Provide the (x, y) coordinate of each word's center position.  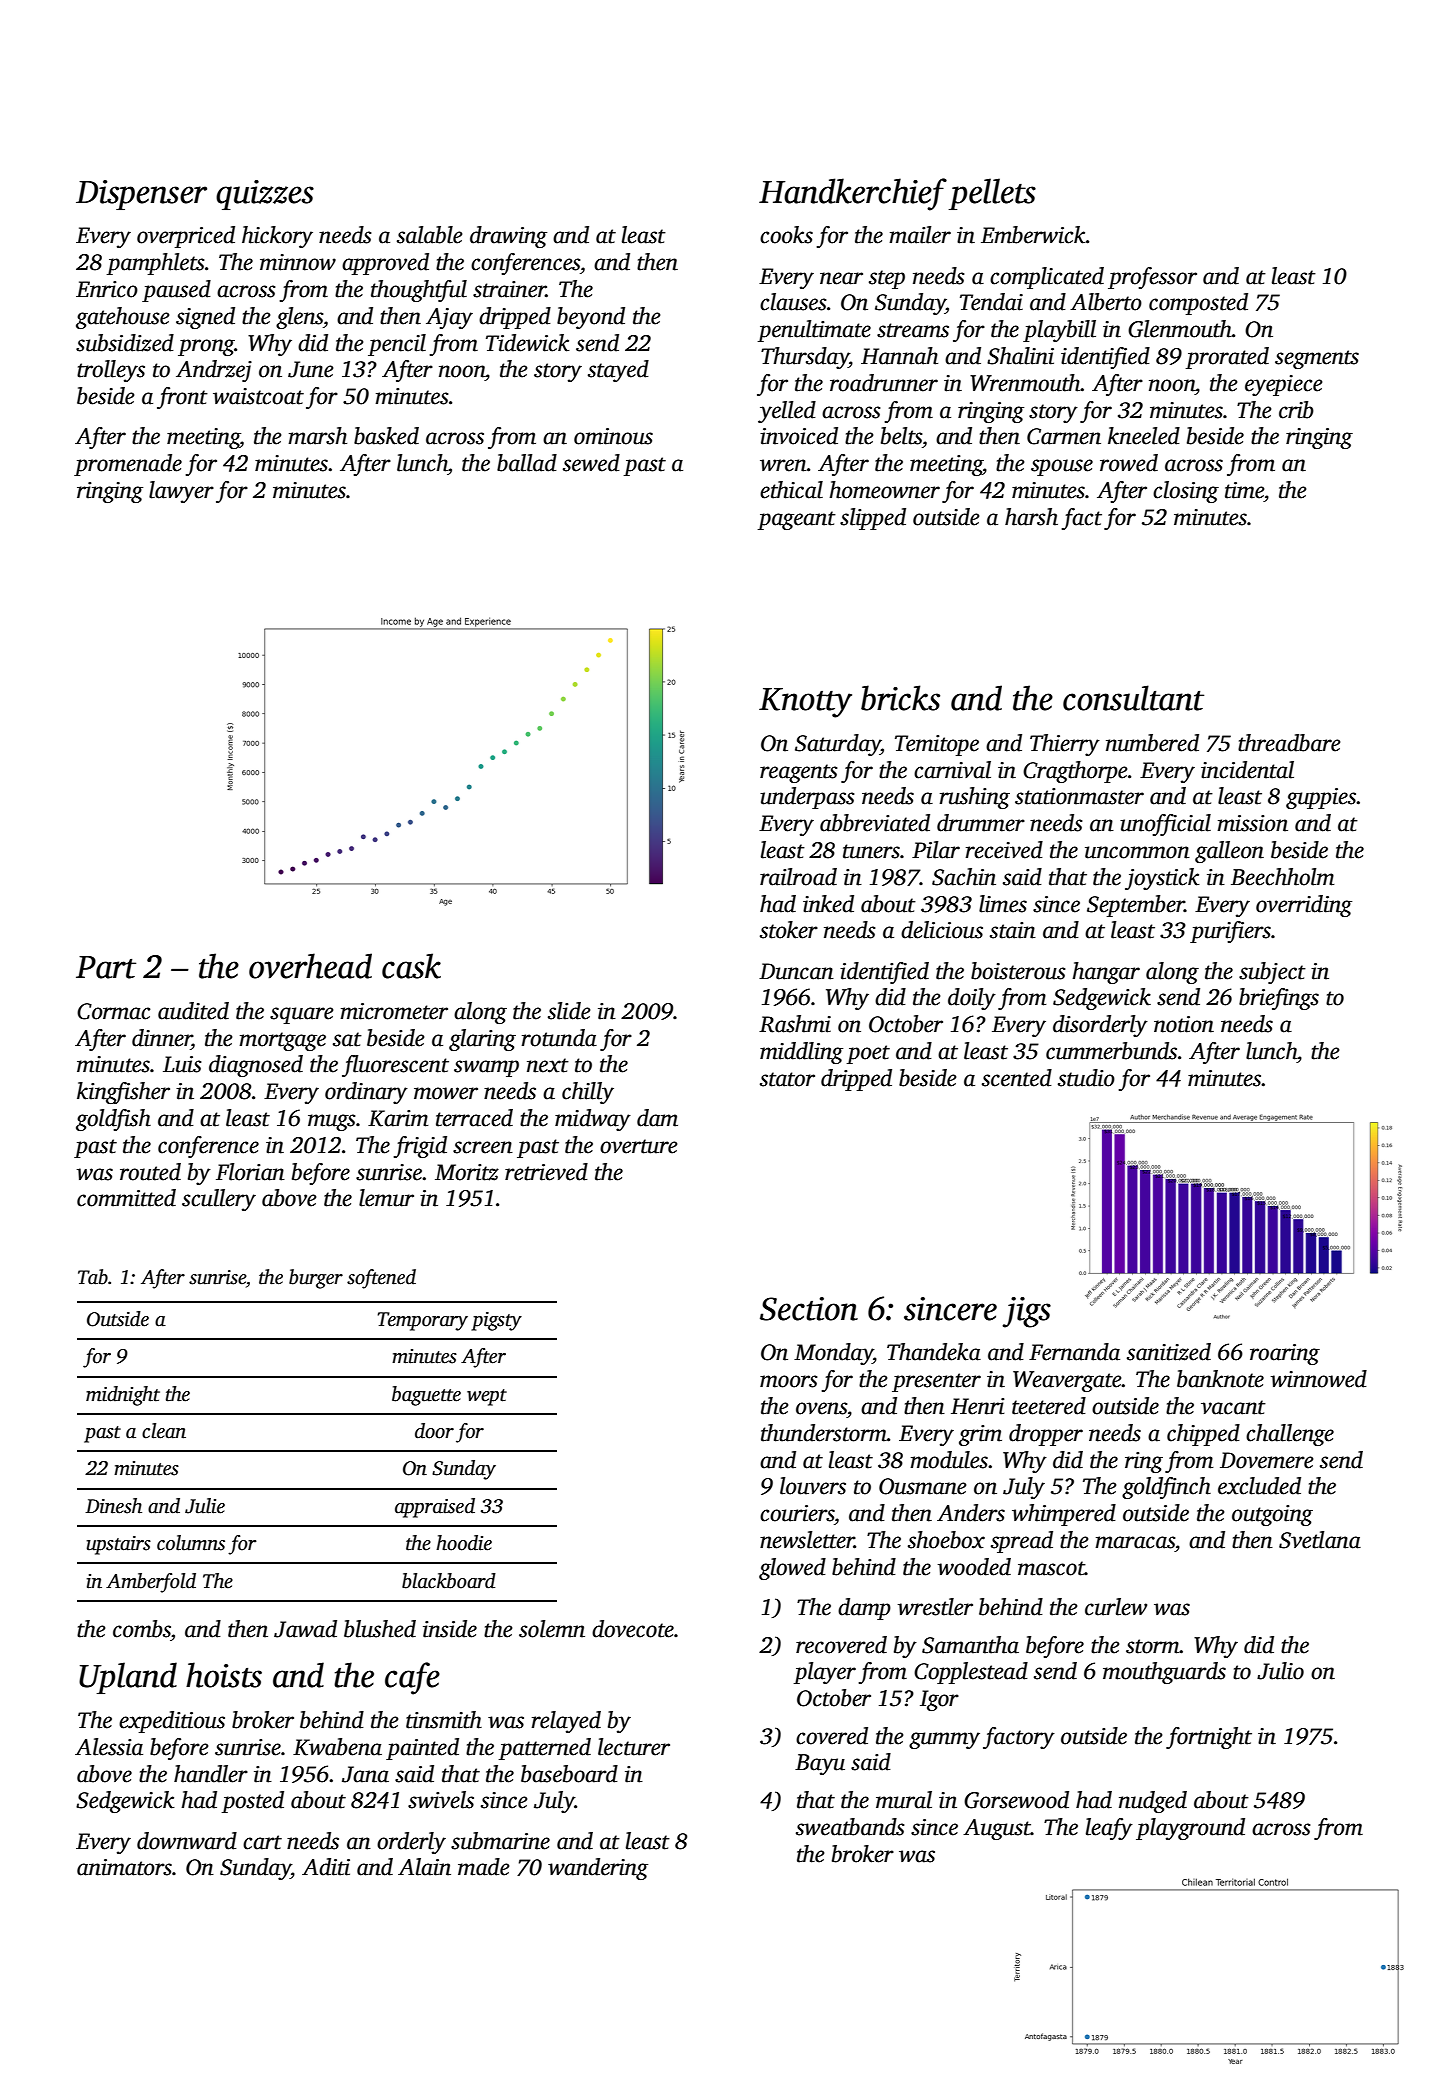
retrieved (546, 1172)
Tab (93, 1277)
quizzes (265, 195)
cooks (786, 235)
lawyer (181, 492)
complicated (1047, 278)
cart (262, 1842)
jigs (1026, 1312)
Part (106, 967)
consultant (1133, 698)
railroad (798, 877)
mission (1252, 823)
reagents (799, 773)
